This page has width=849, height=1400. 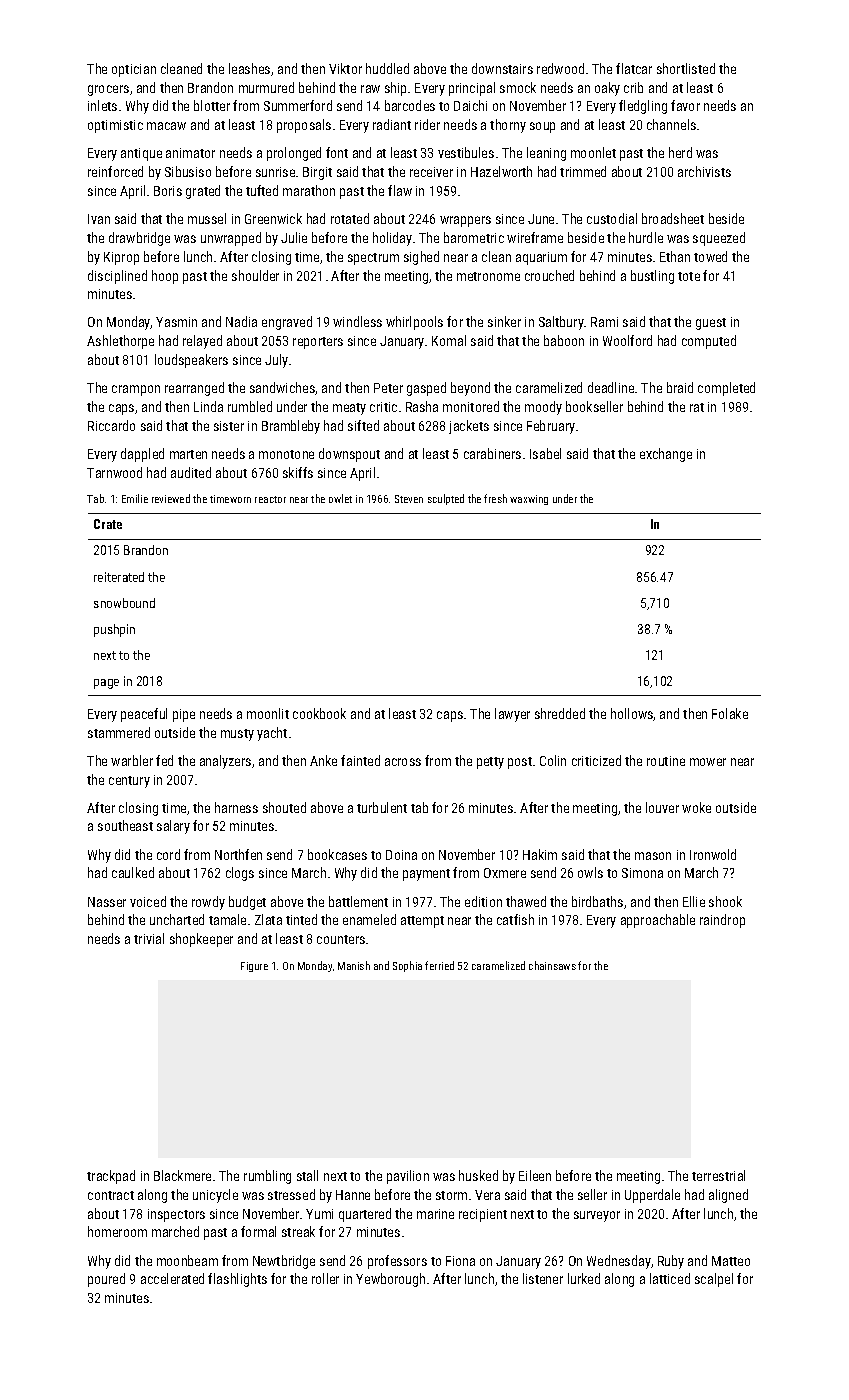 What do you see at coordinates (646, 237) in the page?
I see `hurdle` at bounding box center [646, 237].
